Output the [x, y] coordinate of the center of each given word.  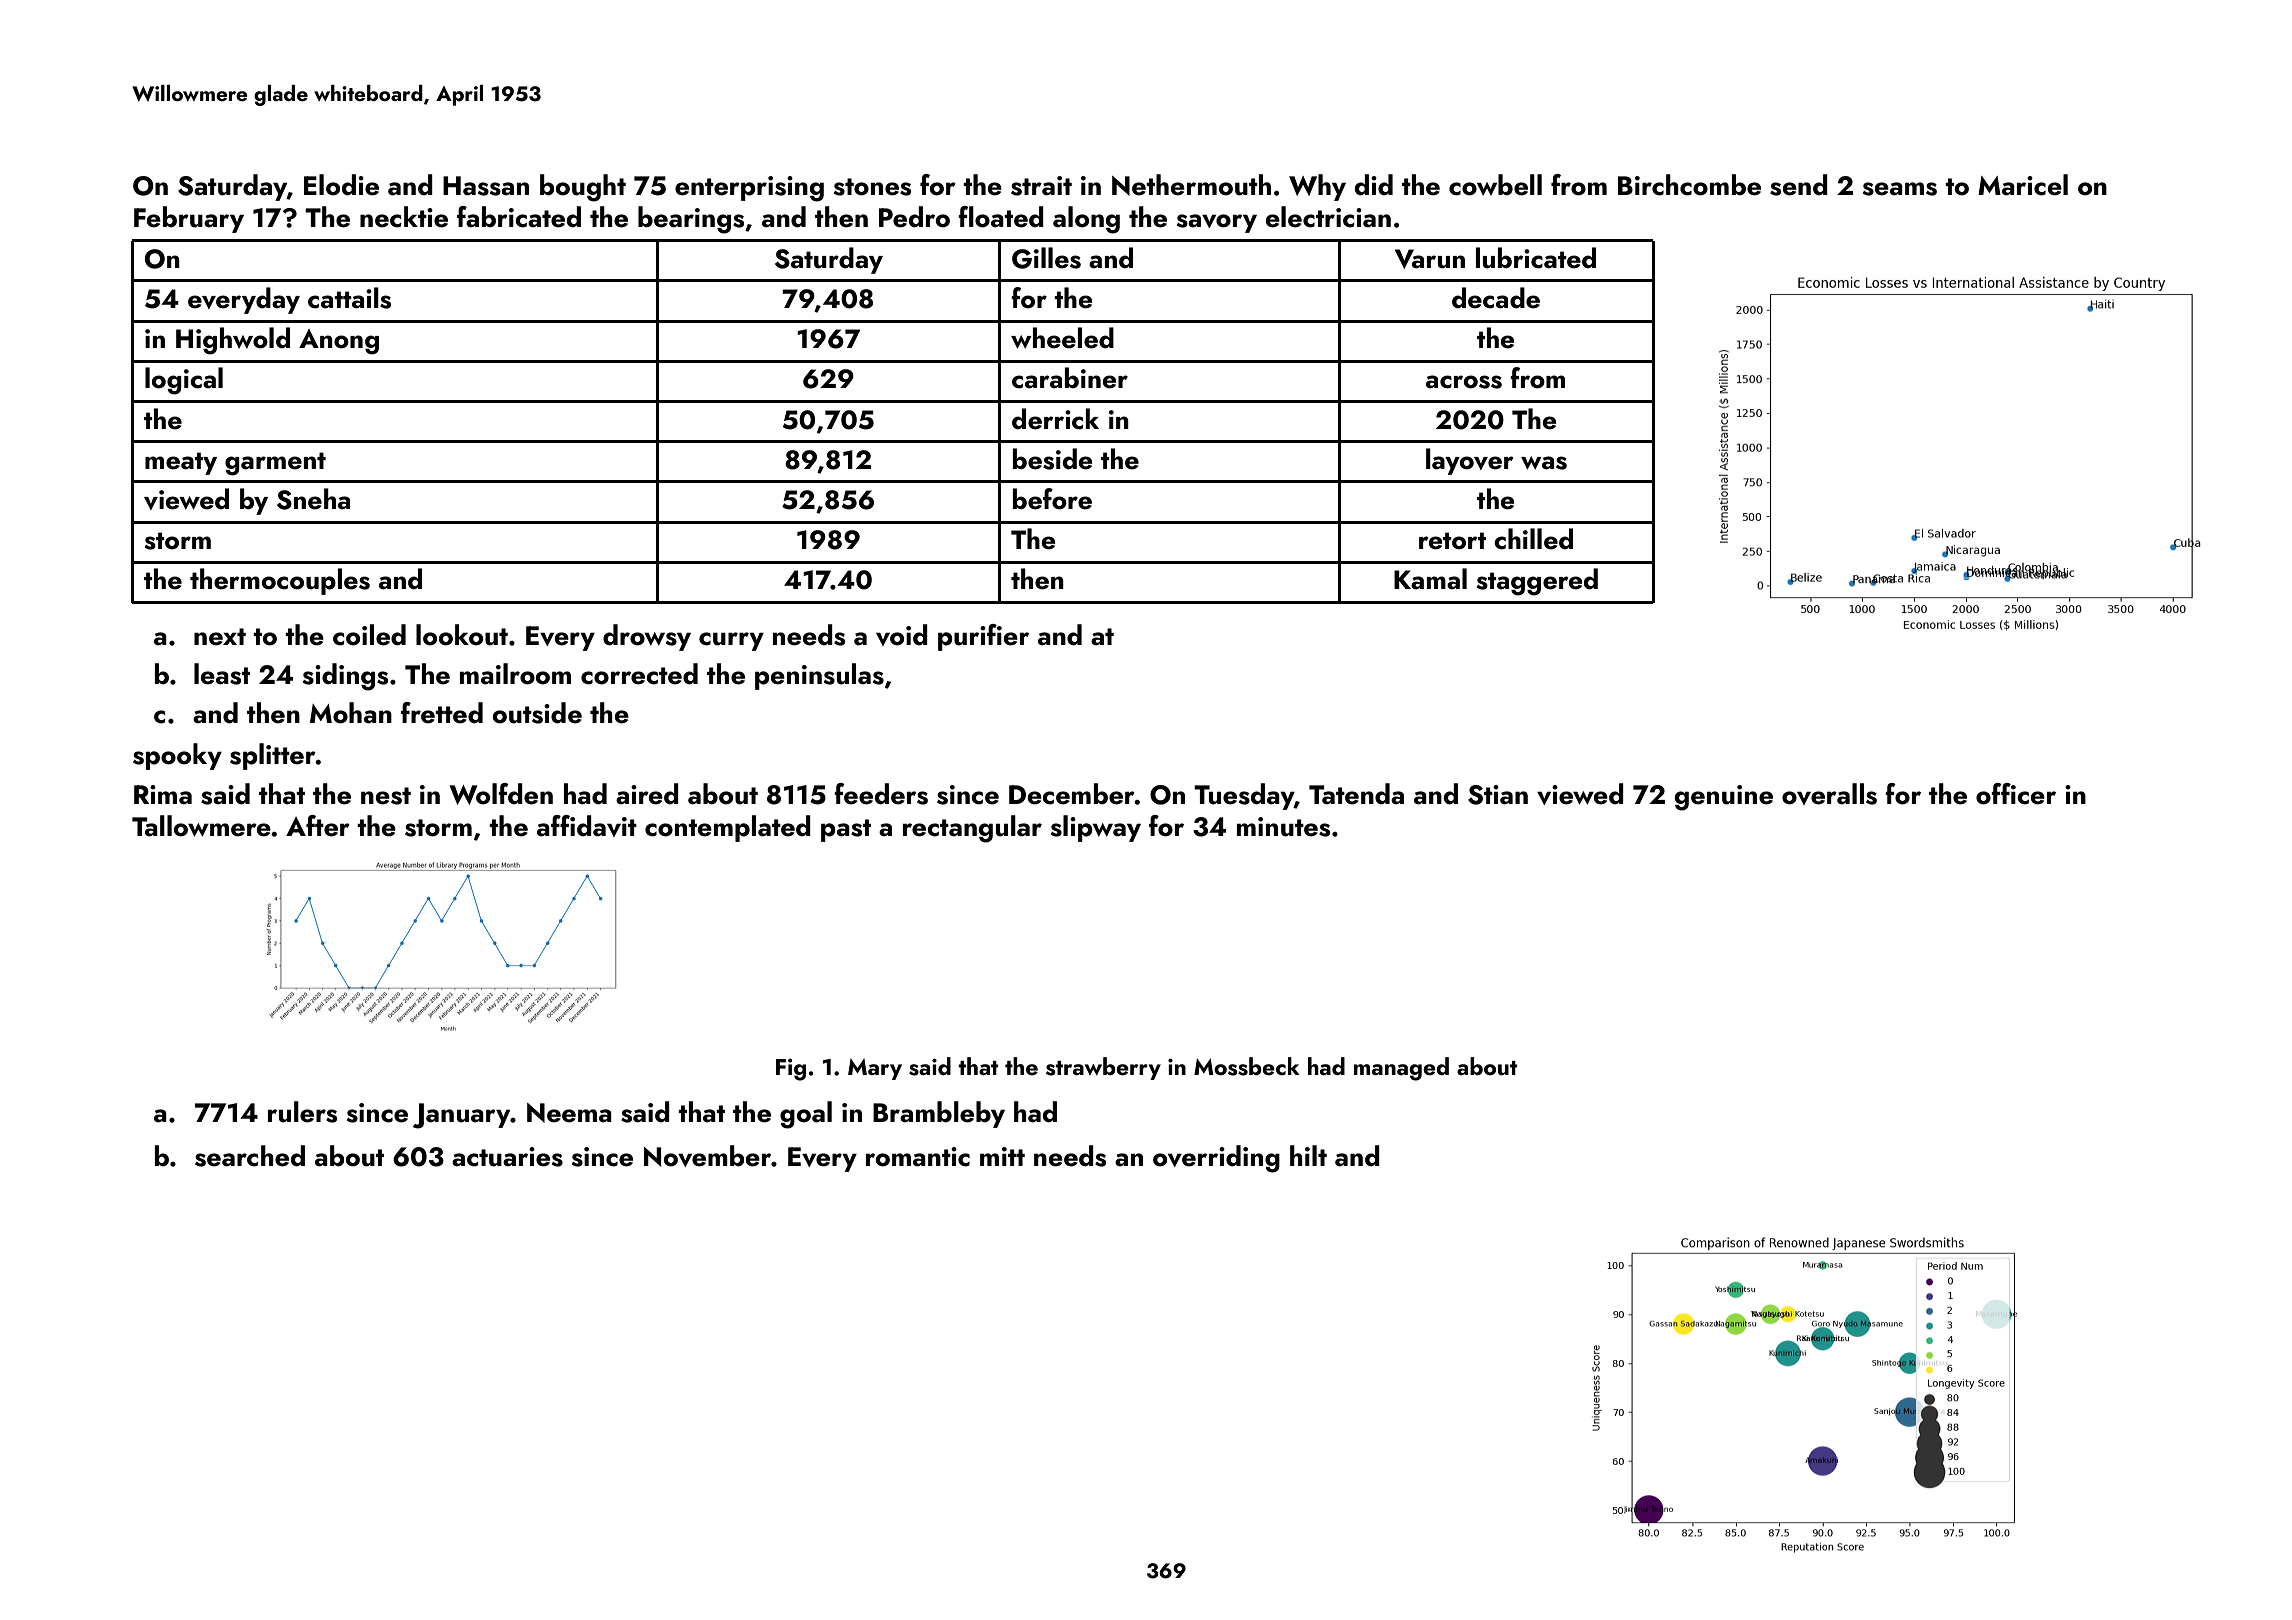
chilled [1533, 539]
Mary [875, 1069]
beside [1052, 459]
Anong [339, 342]
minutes [1283, 827]
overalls [1829, 794]
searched [250, 1156]
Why [1317, 187]
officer [2016, 794]
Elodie [341, 185]
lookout [462, 635]
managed [1401, 1069]
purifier [983, 637]
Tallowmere [201, 826]
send [1799, 185]
